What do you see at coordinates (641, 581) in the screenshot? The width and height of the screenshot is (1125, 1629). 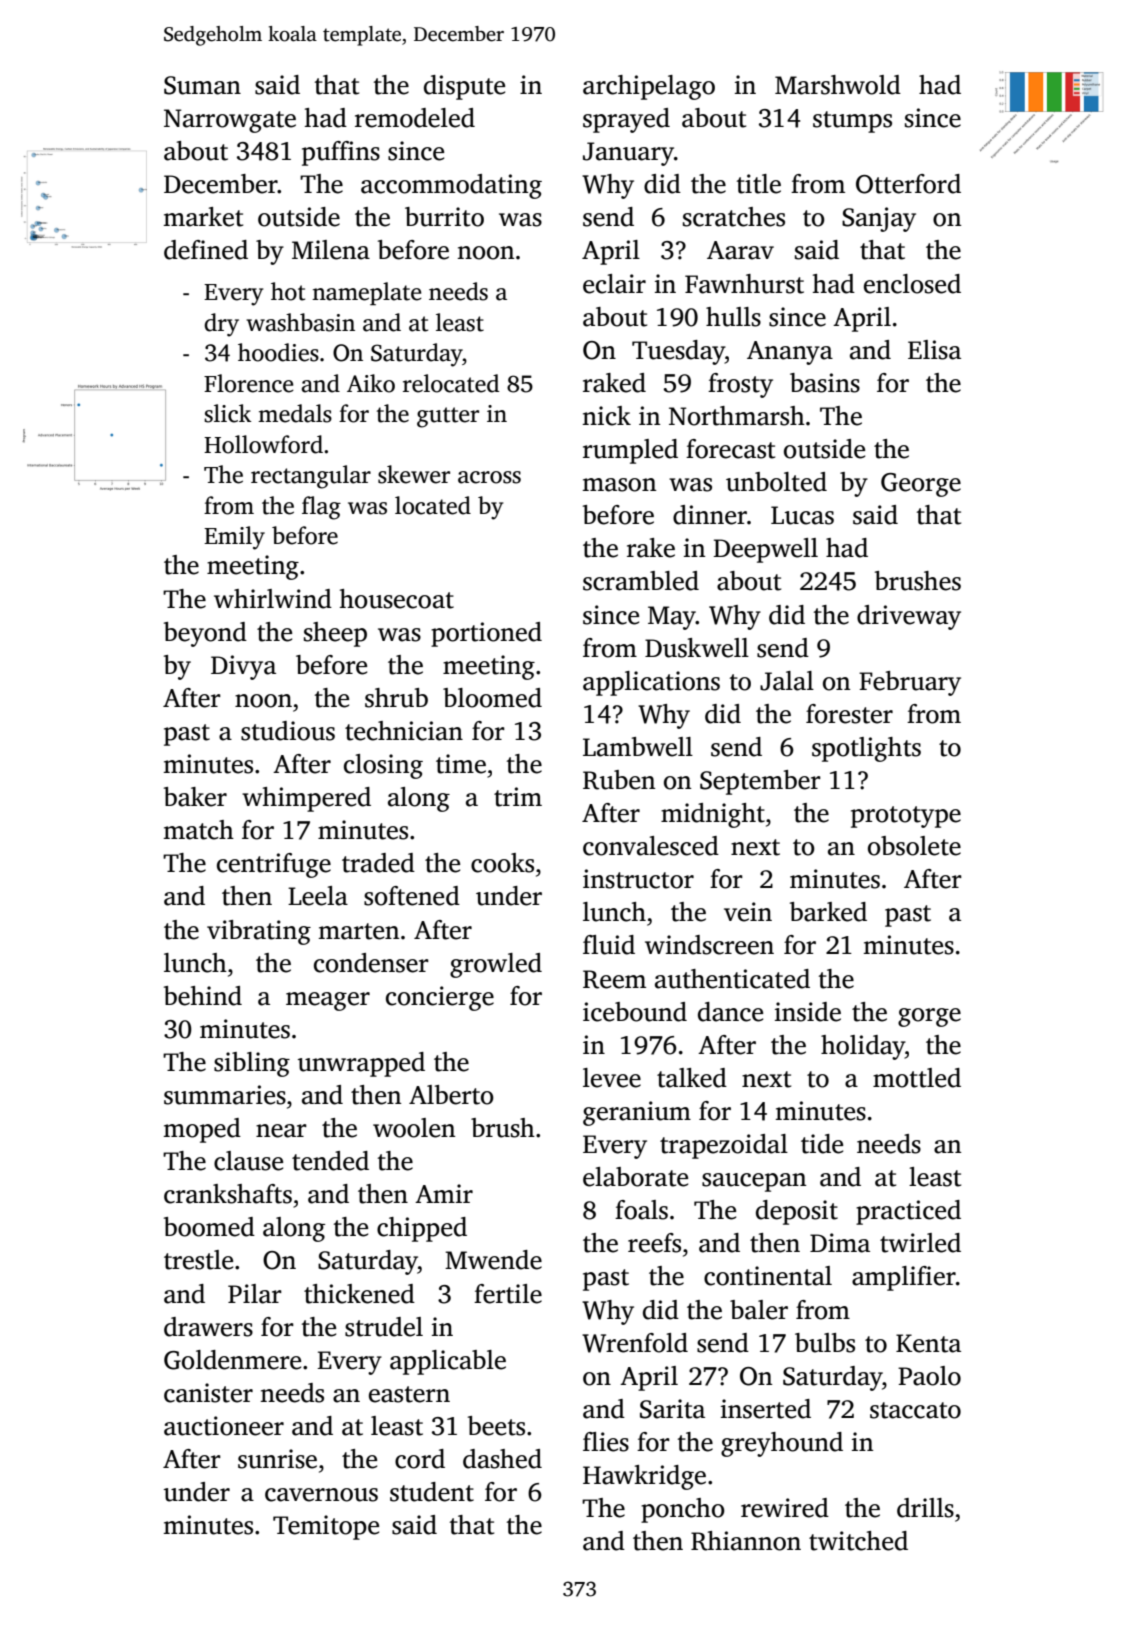 I see `scrambled` at bounding box center [641, 581].
